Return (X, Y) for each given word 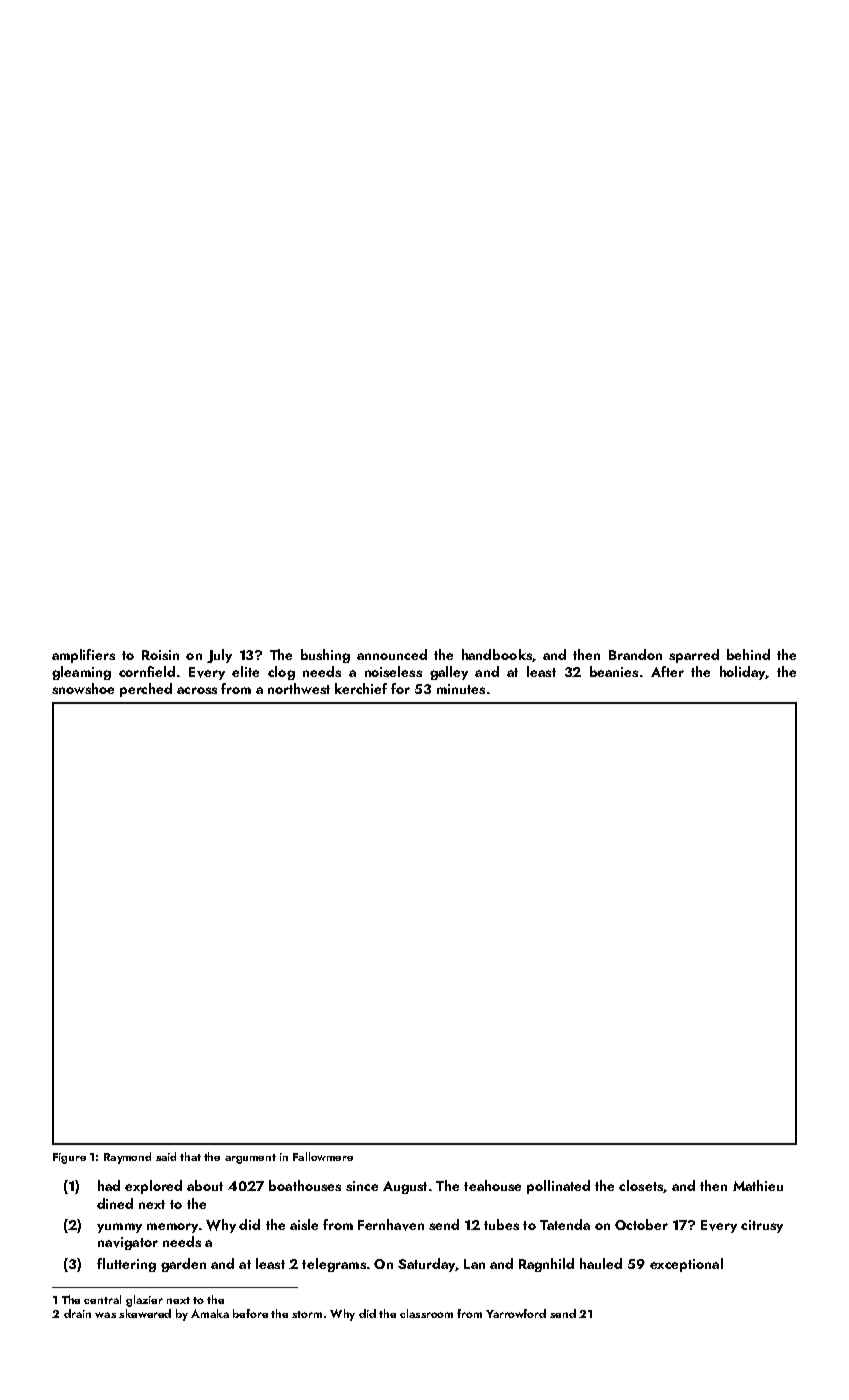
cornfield (147, 671)
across (197, 690)
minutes (461, 689)
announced (392, 654)
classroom (426, 1313)
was (105, 1315)
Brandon (635, 654)
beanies (614, 671)
